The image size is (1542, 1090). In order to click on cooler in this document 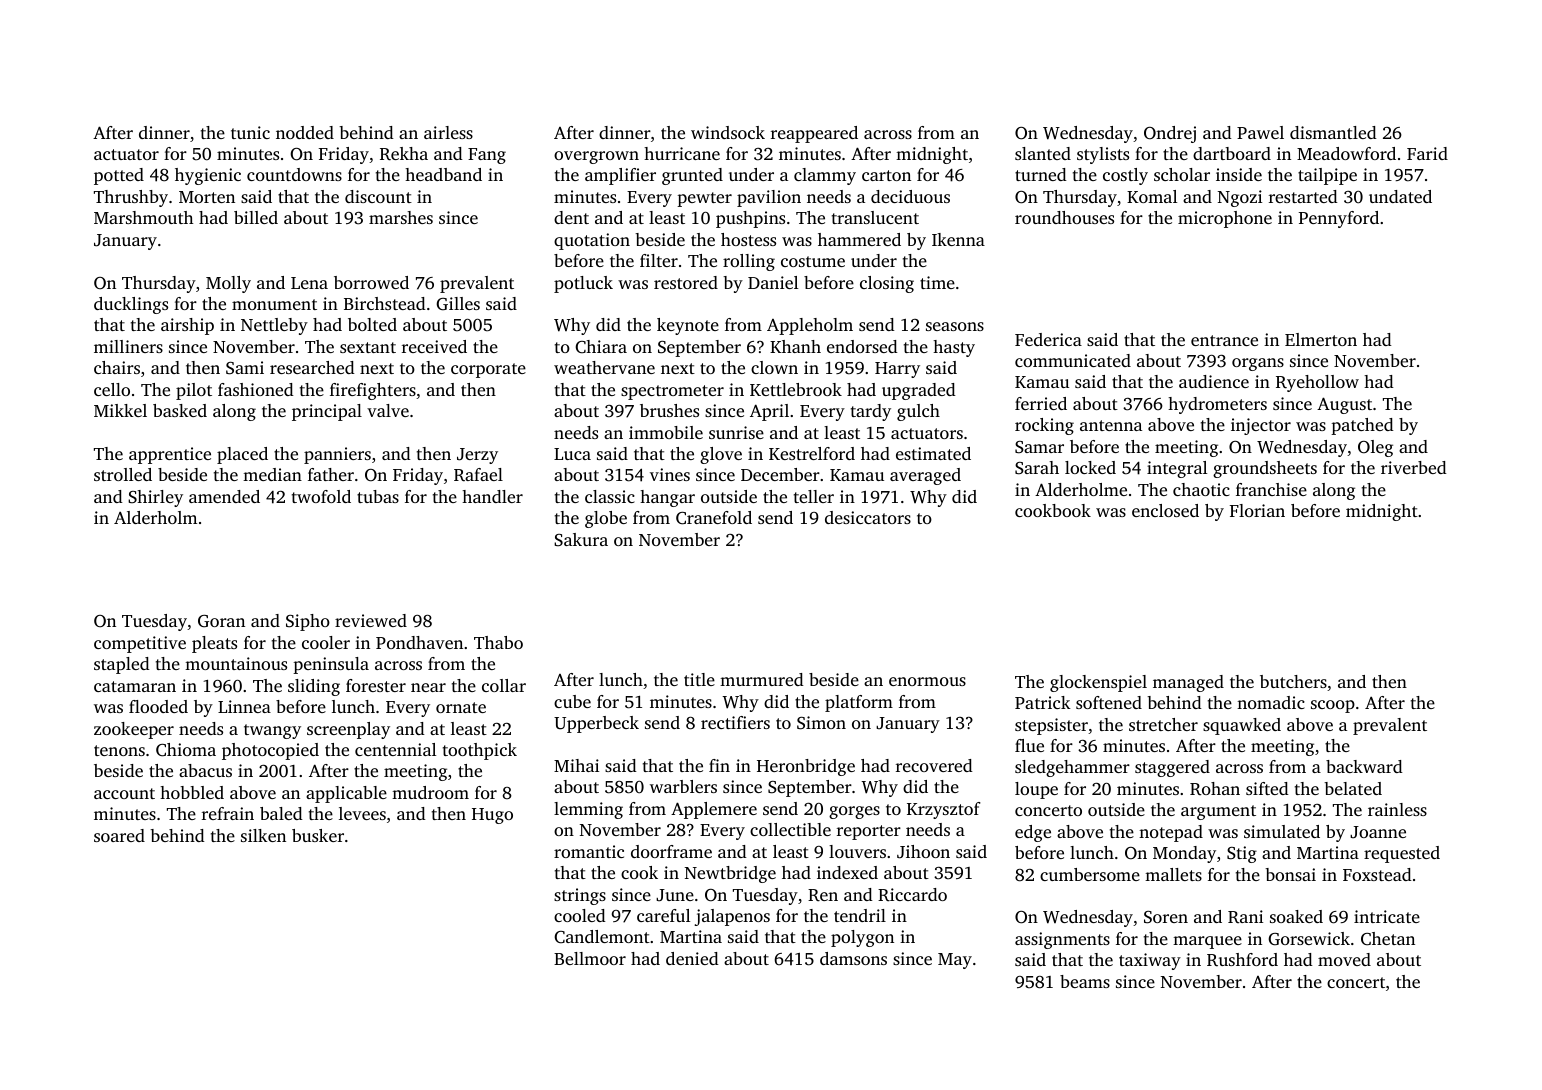, I will do `click(326, 642)`.
